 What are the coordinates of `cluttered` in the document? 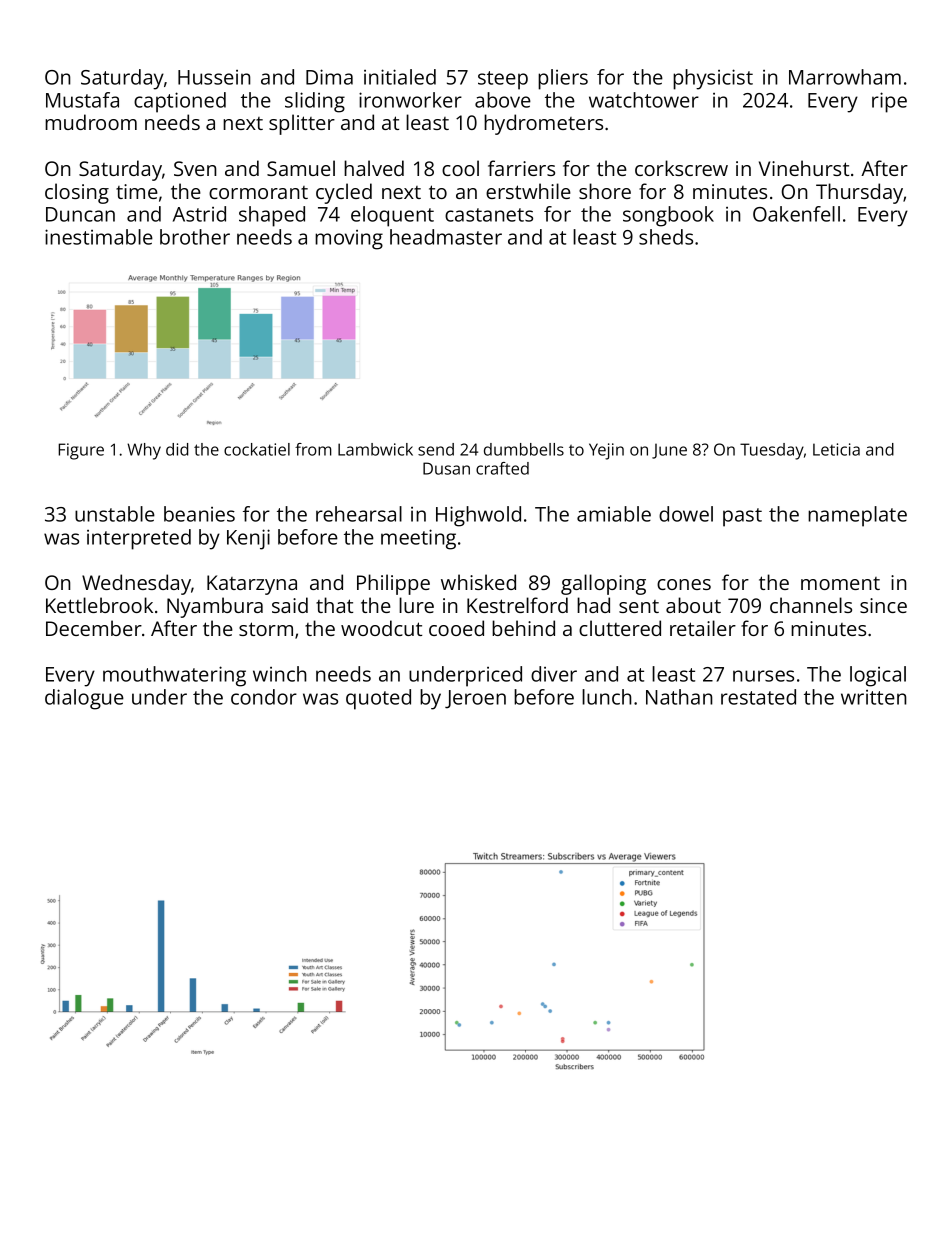 It's located at (620, 628).
